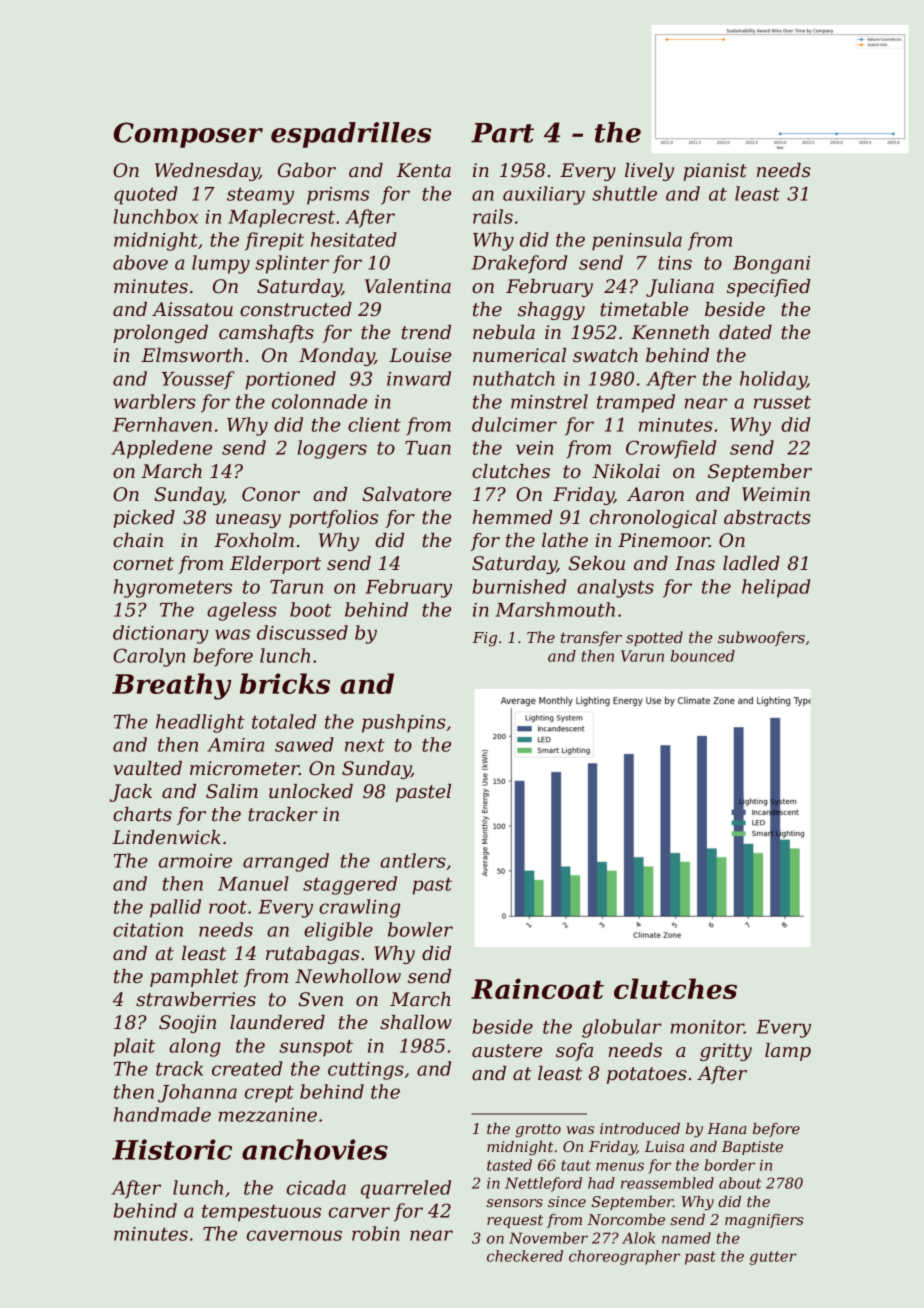  What do you see at coordinates (576, 1165) in the screenshot?
I see `taut` at bounding box center [576, 1165].
